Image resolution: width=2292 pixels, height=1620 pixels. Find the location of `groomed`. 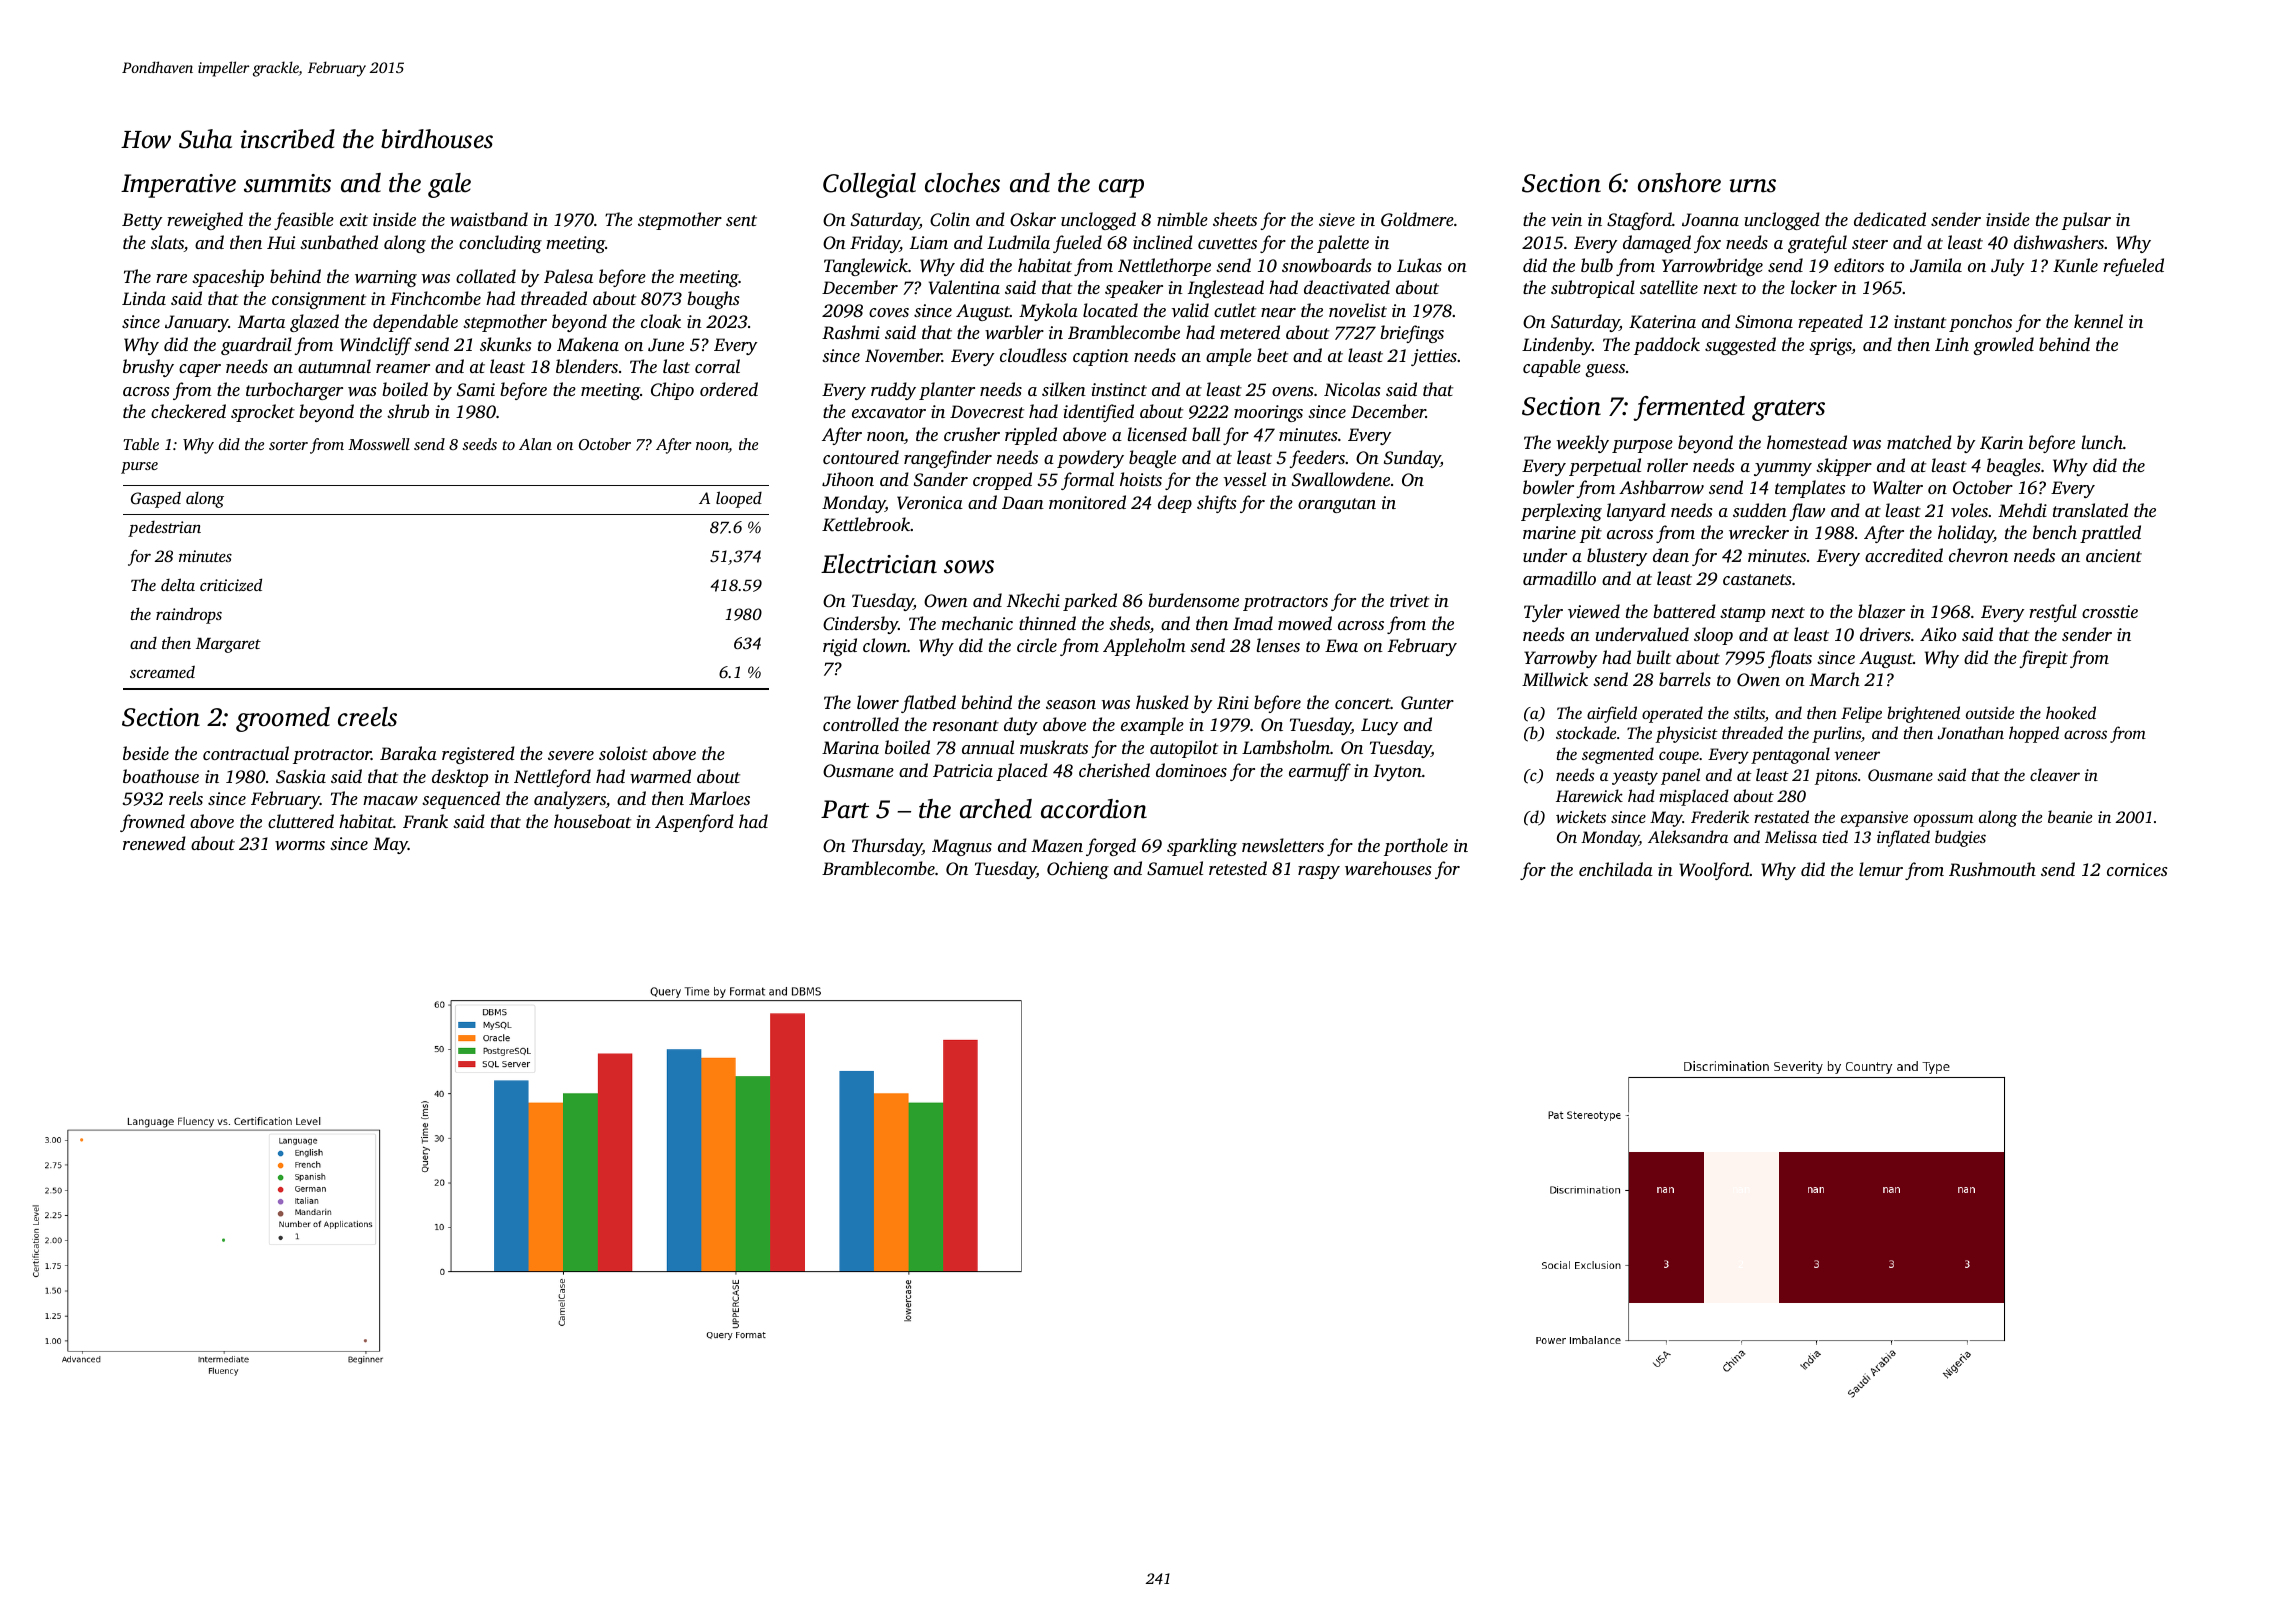

groomed is located at coordinates (283, 719).
